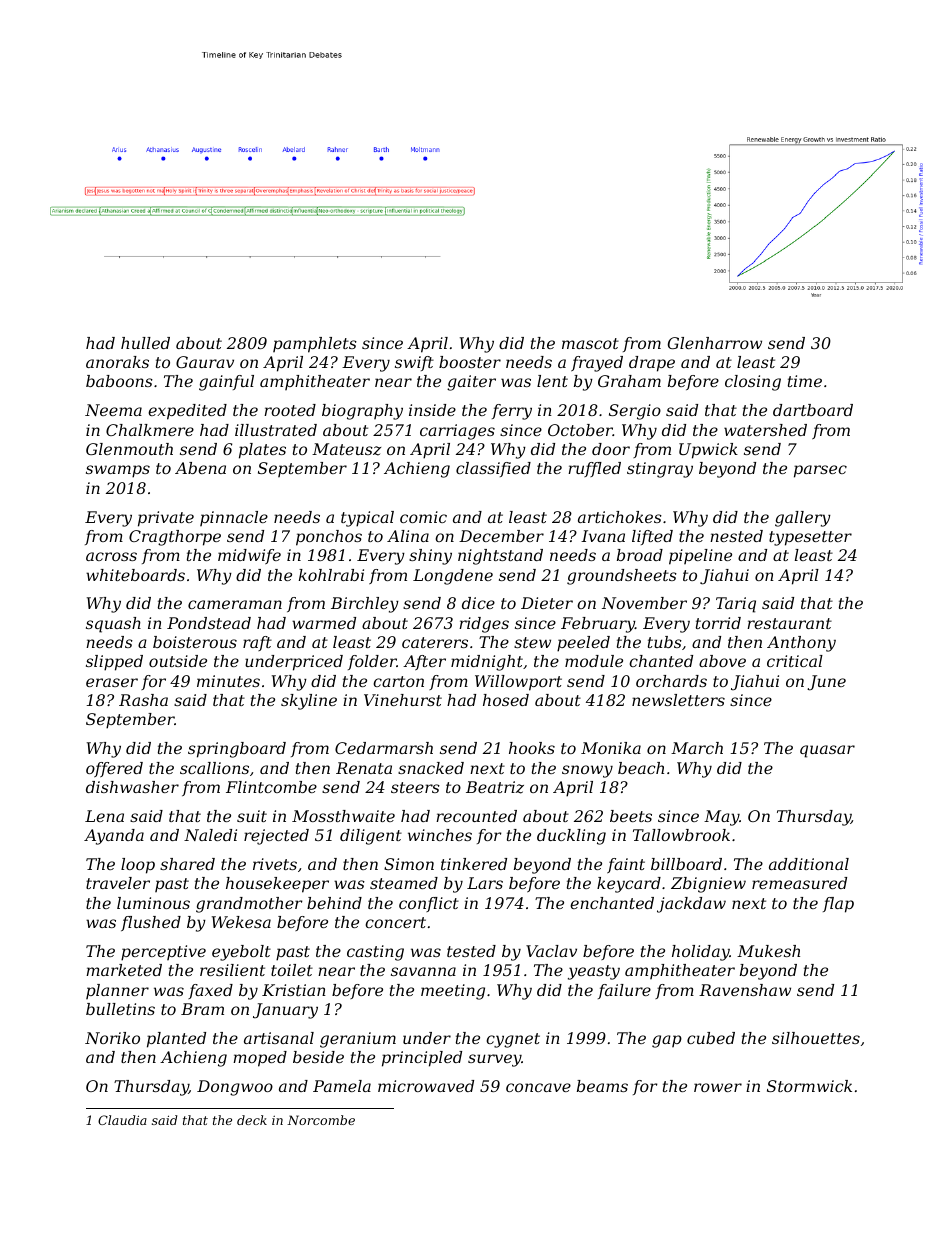 This page has width=952, height=1233. I want to click on additional, so click(809, 864).
